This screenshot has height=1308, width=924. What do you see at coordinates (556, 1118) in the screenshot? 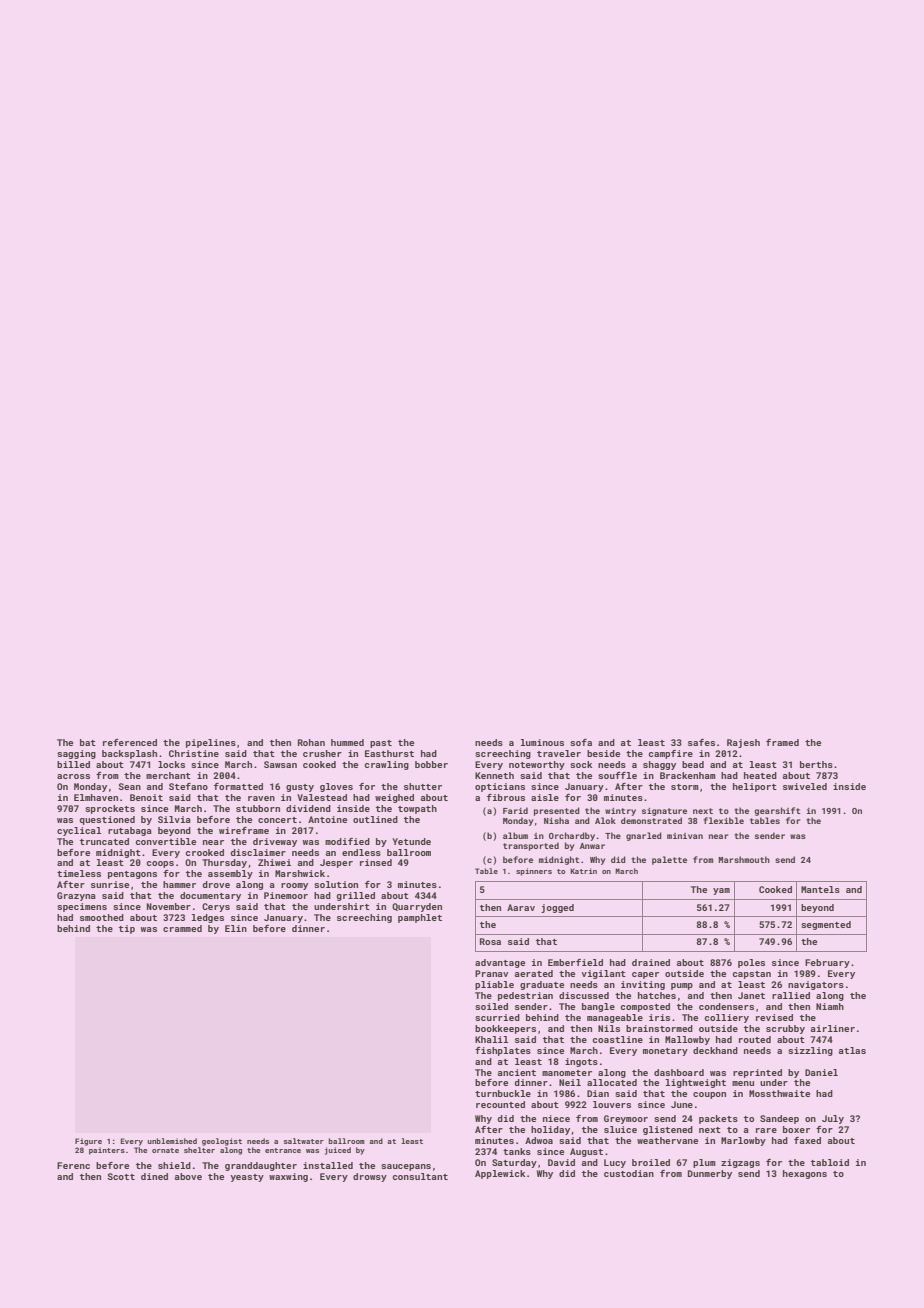
I see `niece` at bounding box center [556, 1118].
